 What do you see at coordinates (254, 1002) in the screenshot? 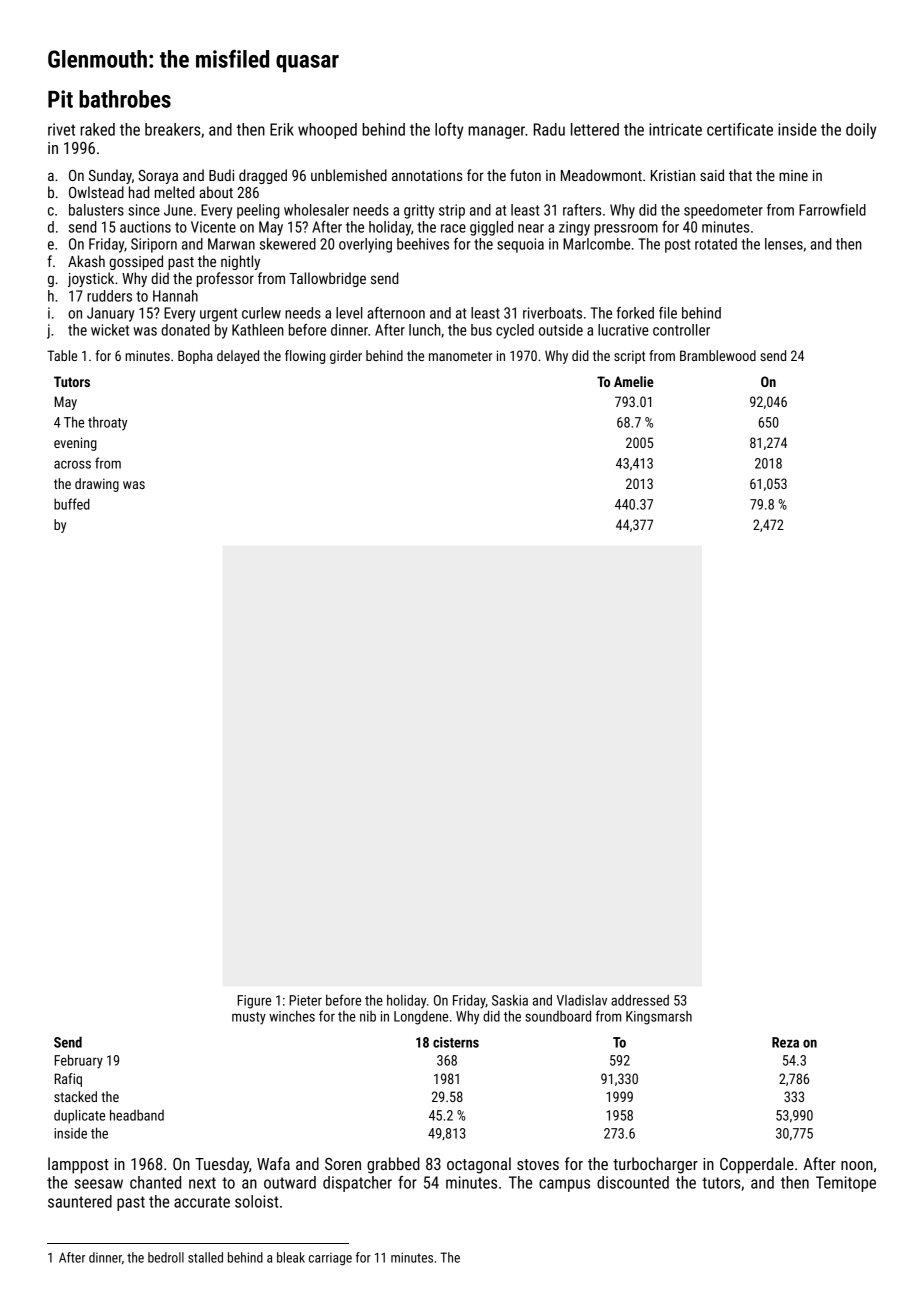
I see `Figure` at bounding box center [254, 1002].
